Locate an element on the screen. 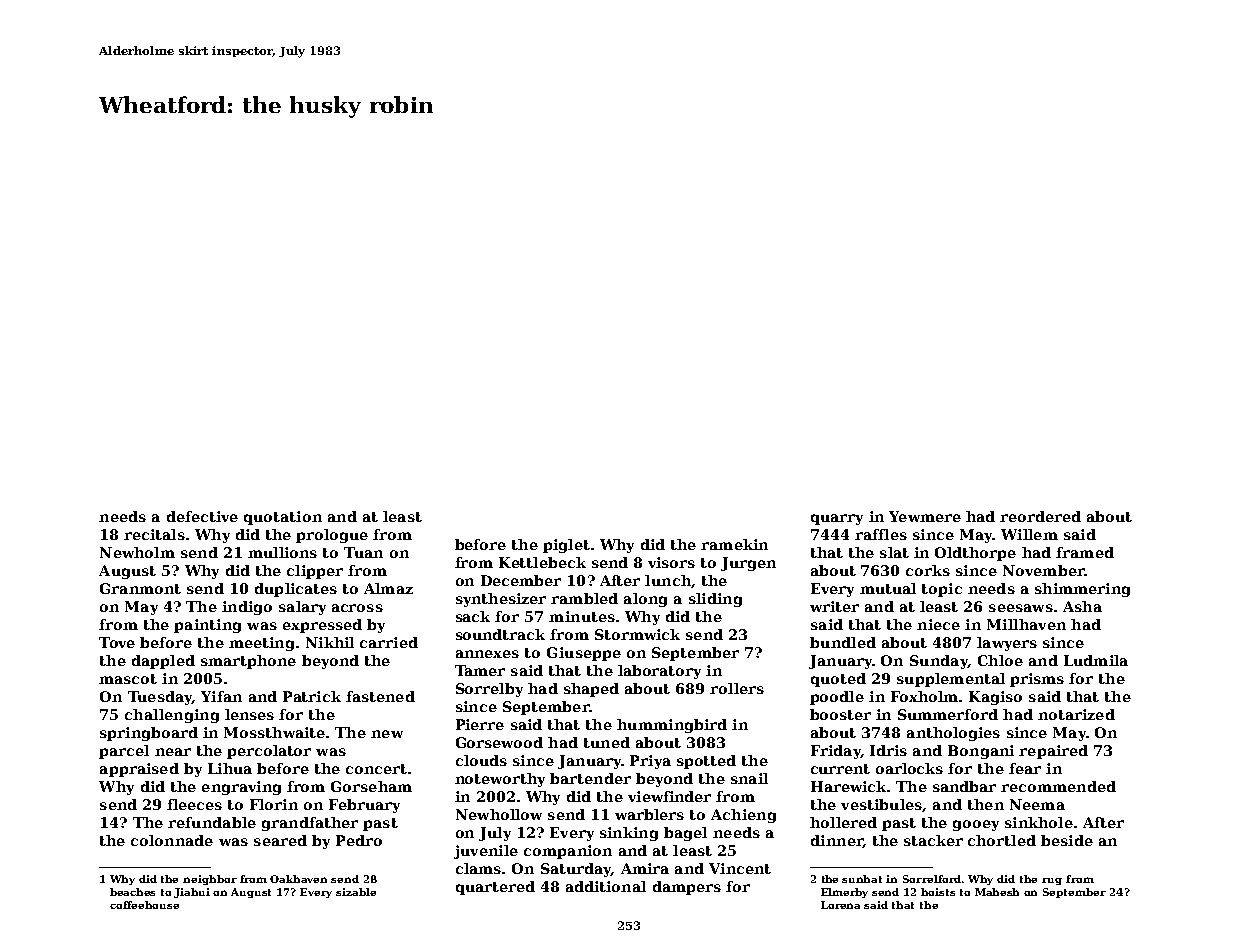 The image size is (1233, 952). Yewmere is located at coordinates (925, 516).
